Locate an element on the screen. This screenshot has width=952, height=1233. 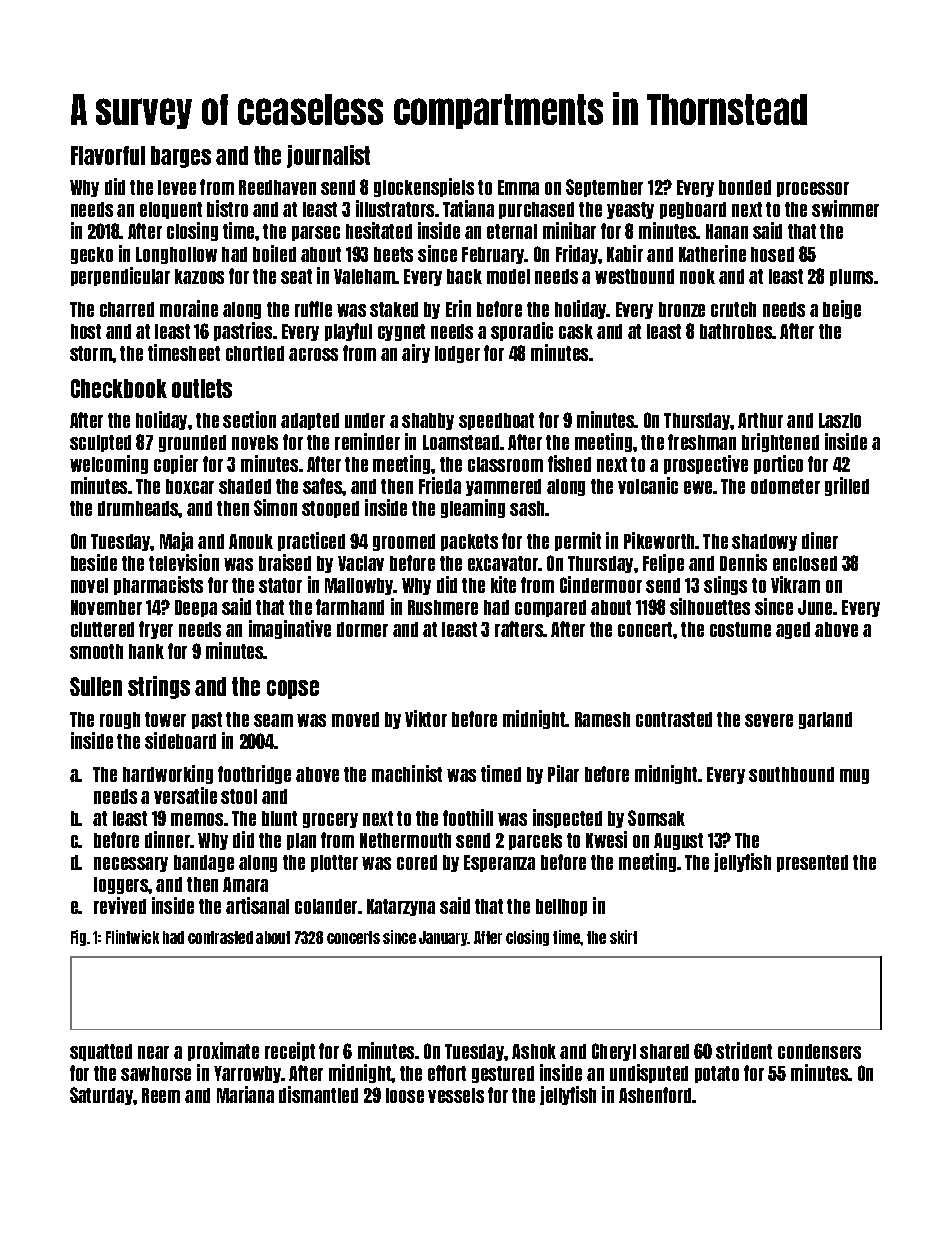
moraine is located at coordinates (189, 308).
